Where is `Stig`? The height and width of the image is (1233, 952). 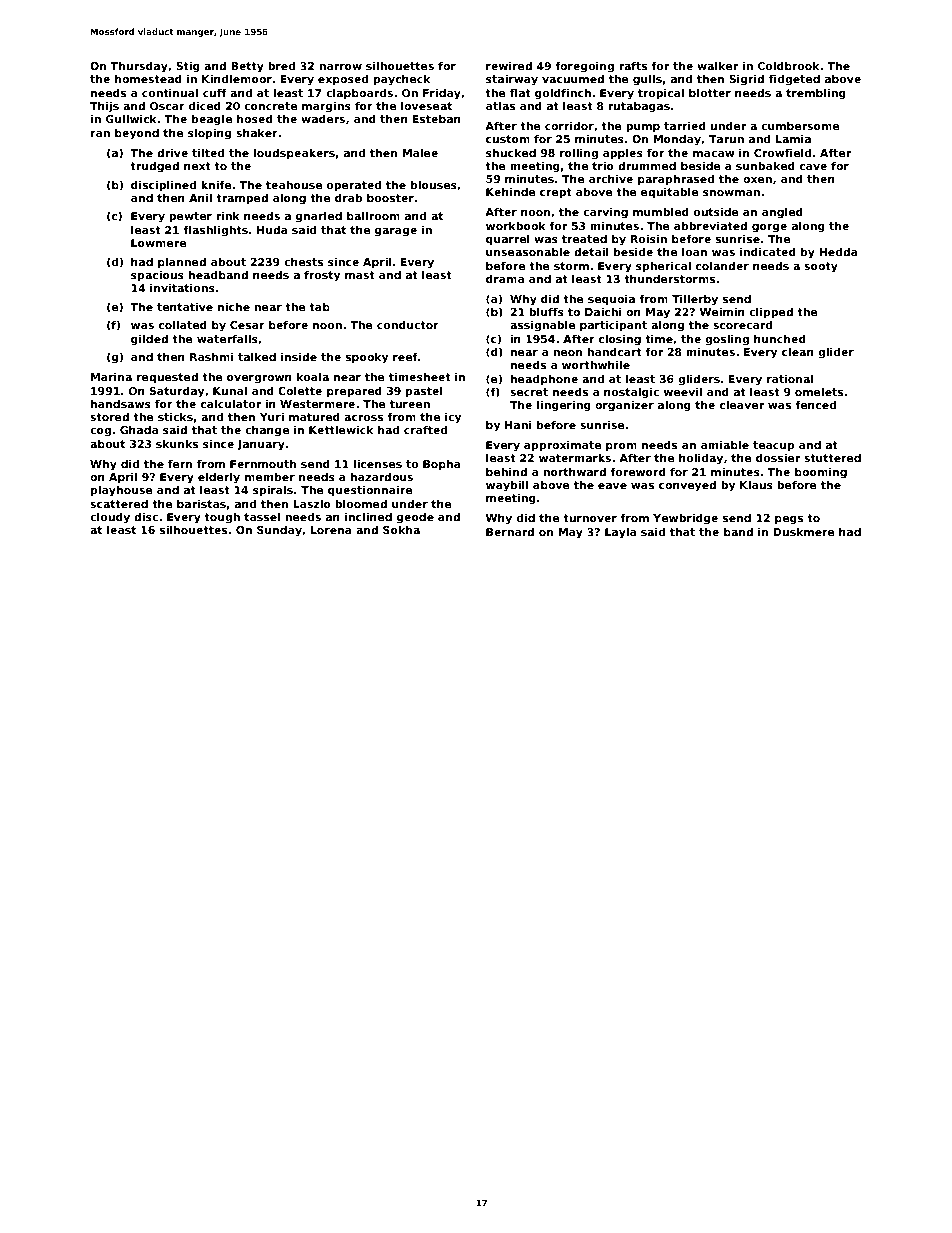
Stig is located at coordinates (188, 67).
